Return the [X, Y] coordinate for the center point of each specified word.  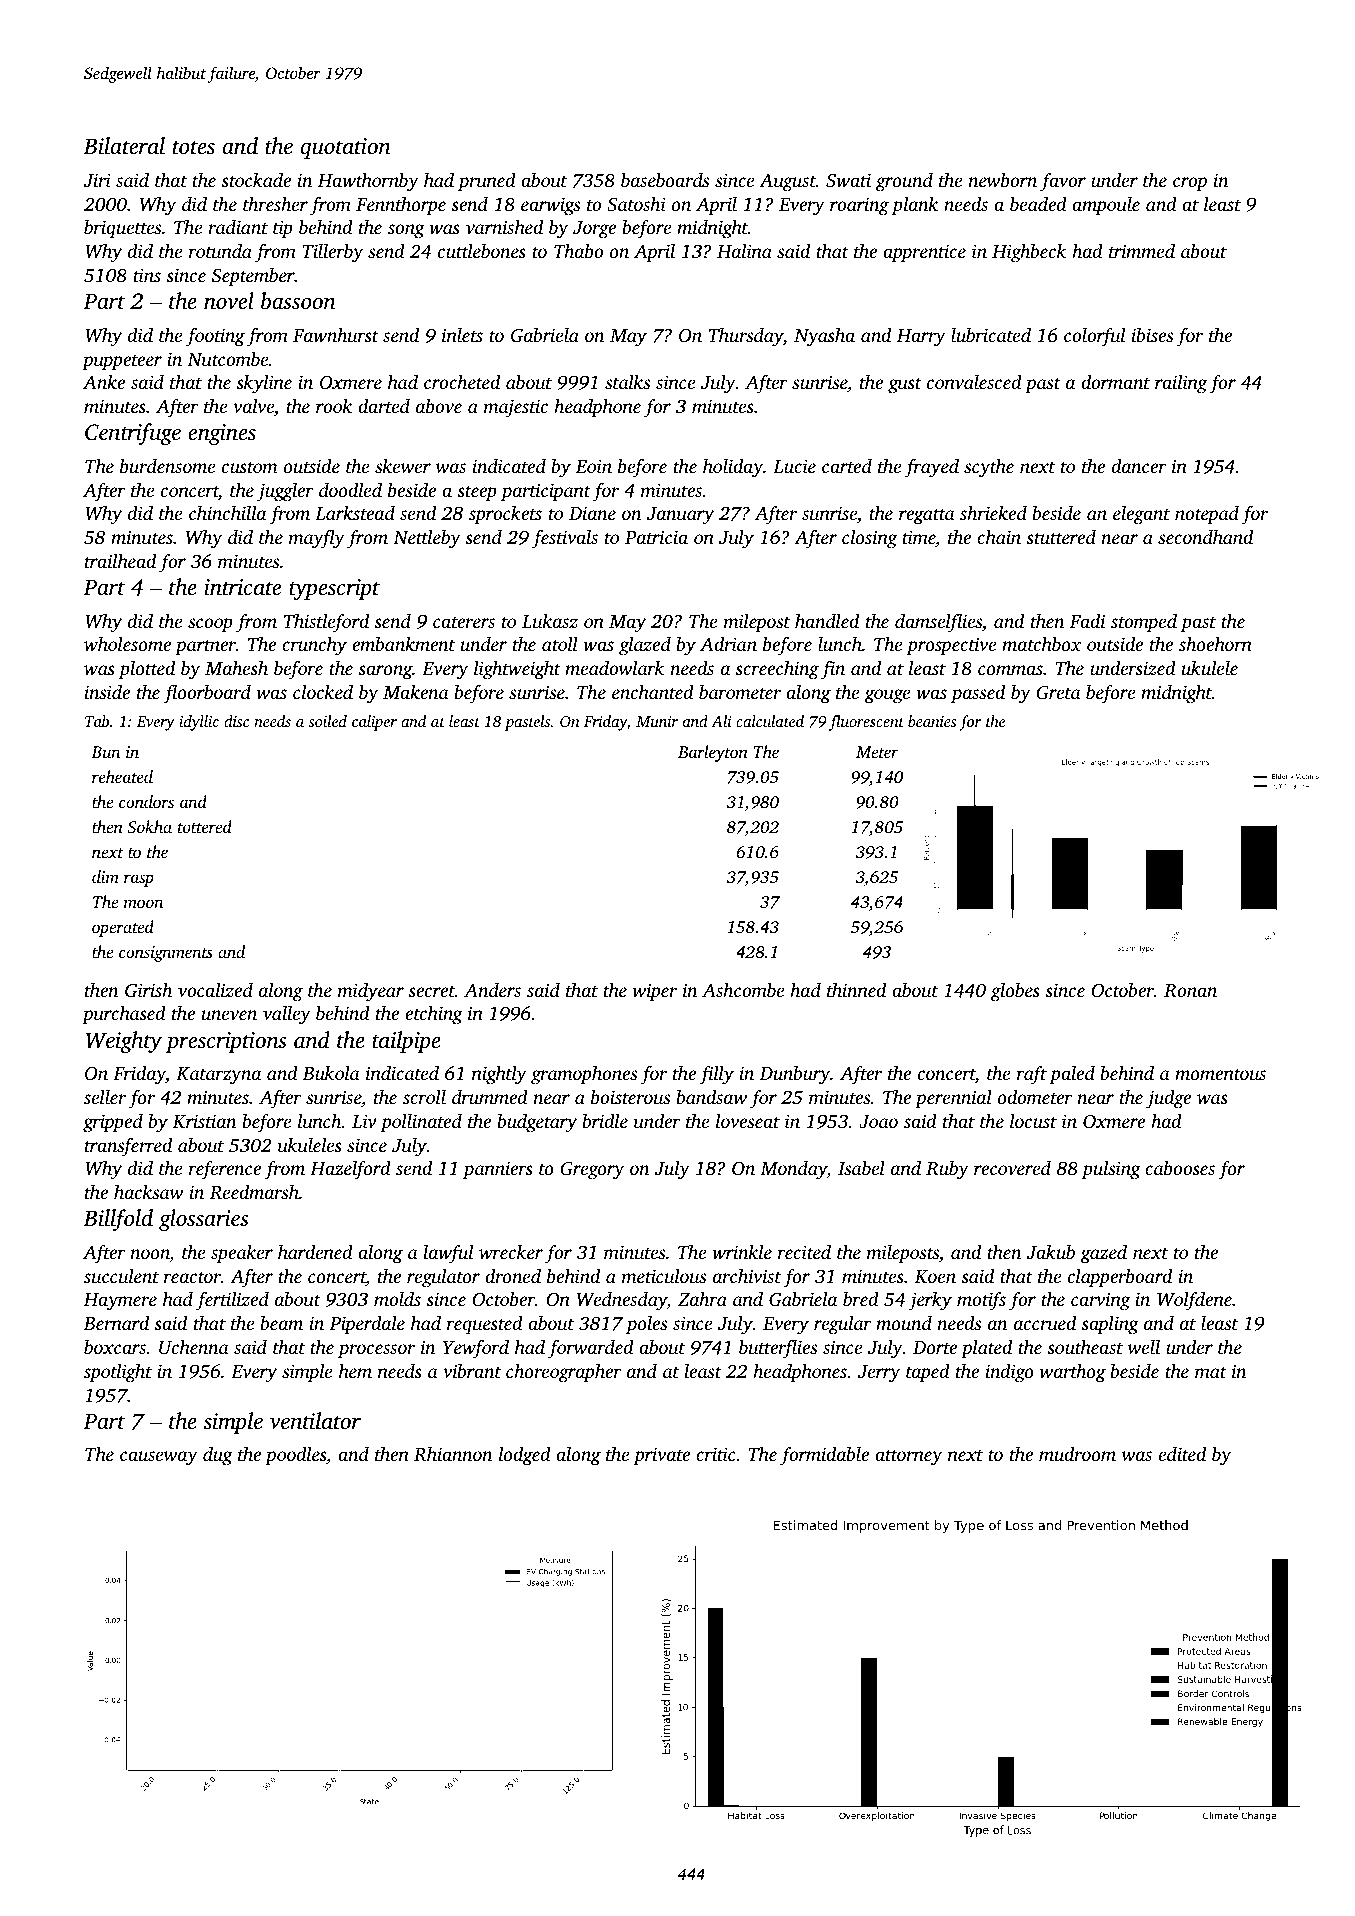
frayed [932, 468]
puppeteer [122, 362]
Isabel [861, 1168]
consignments [166, 954]
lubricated [991, 335]
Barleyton [713, 753]
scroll [424, 1097]
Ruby [947, 1170]
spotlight [118, 1373]
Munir [657, 721]
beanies [932, 721]
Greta [1058, 692]
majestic [516, 408]
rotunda [220, 251]
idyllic [199, 723]
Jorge [594, 230]
